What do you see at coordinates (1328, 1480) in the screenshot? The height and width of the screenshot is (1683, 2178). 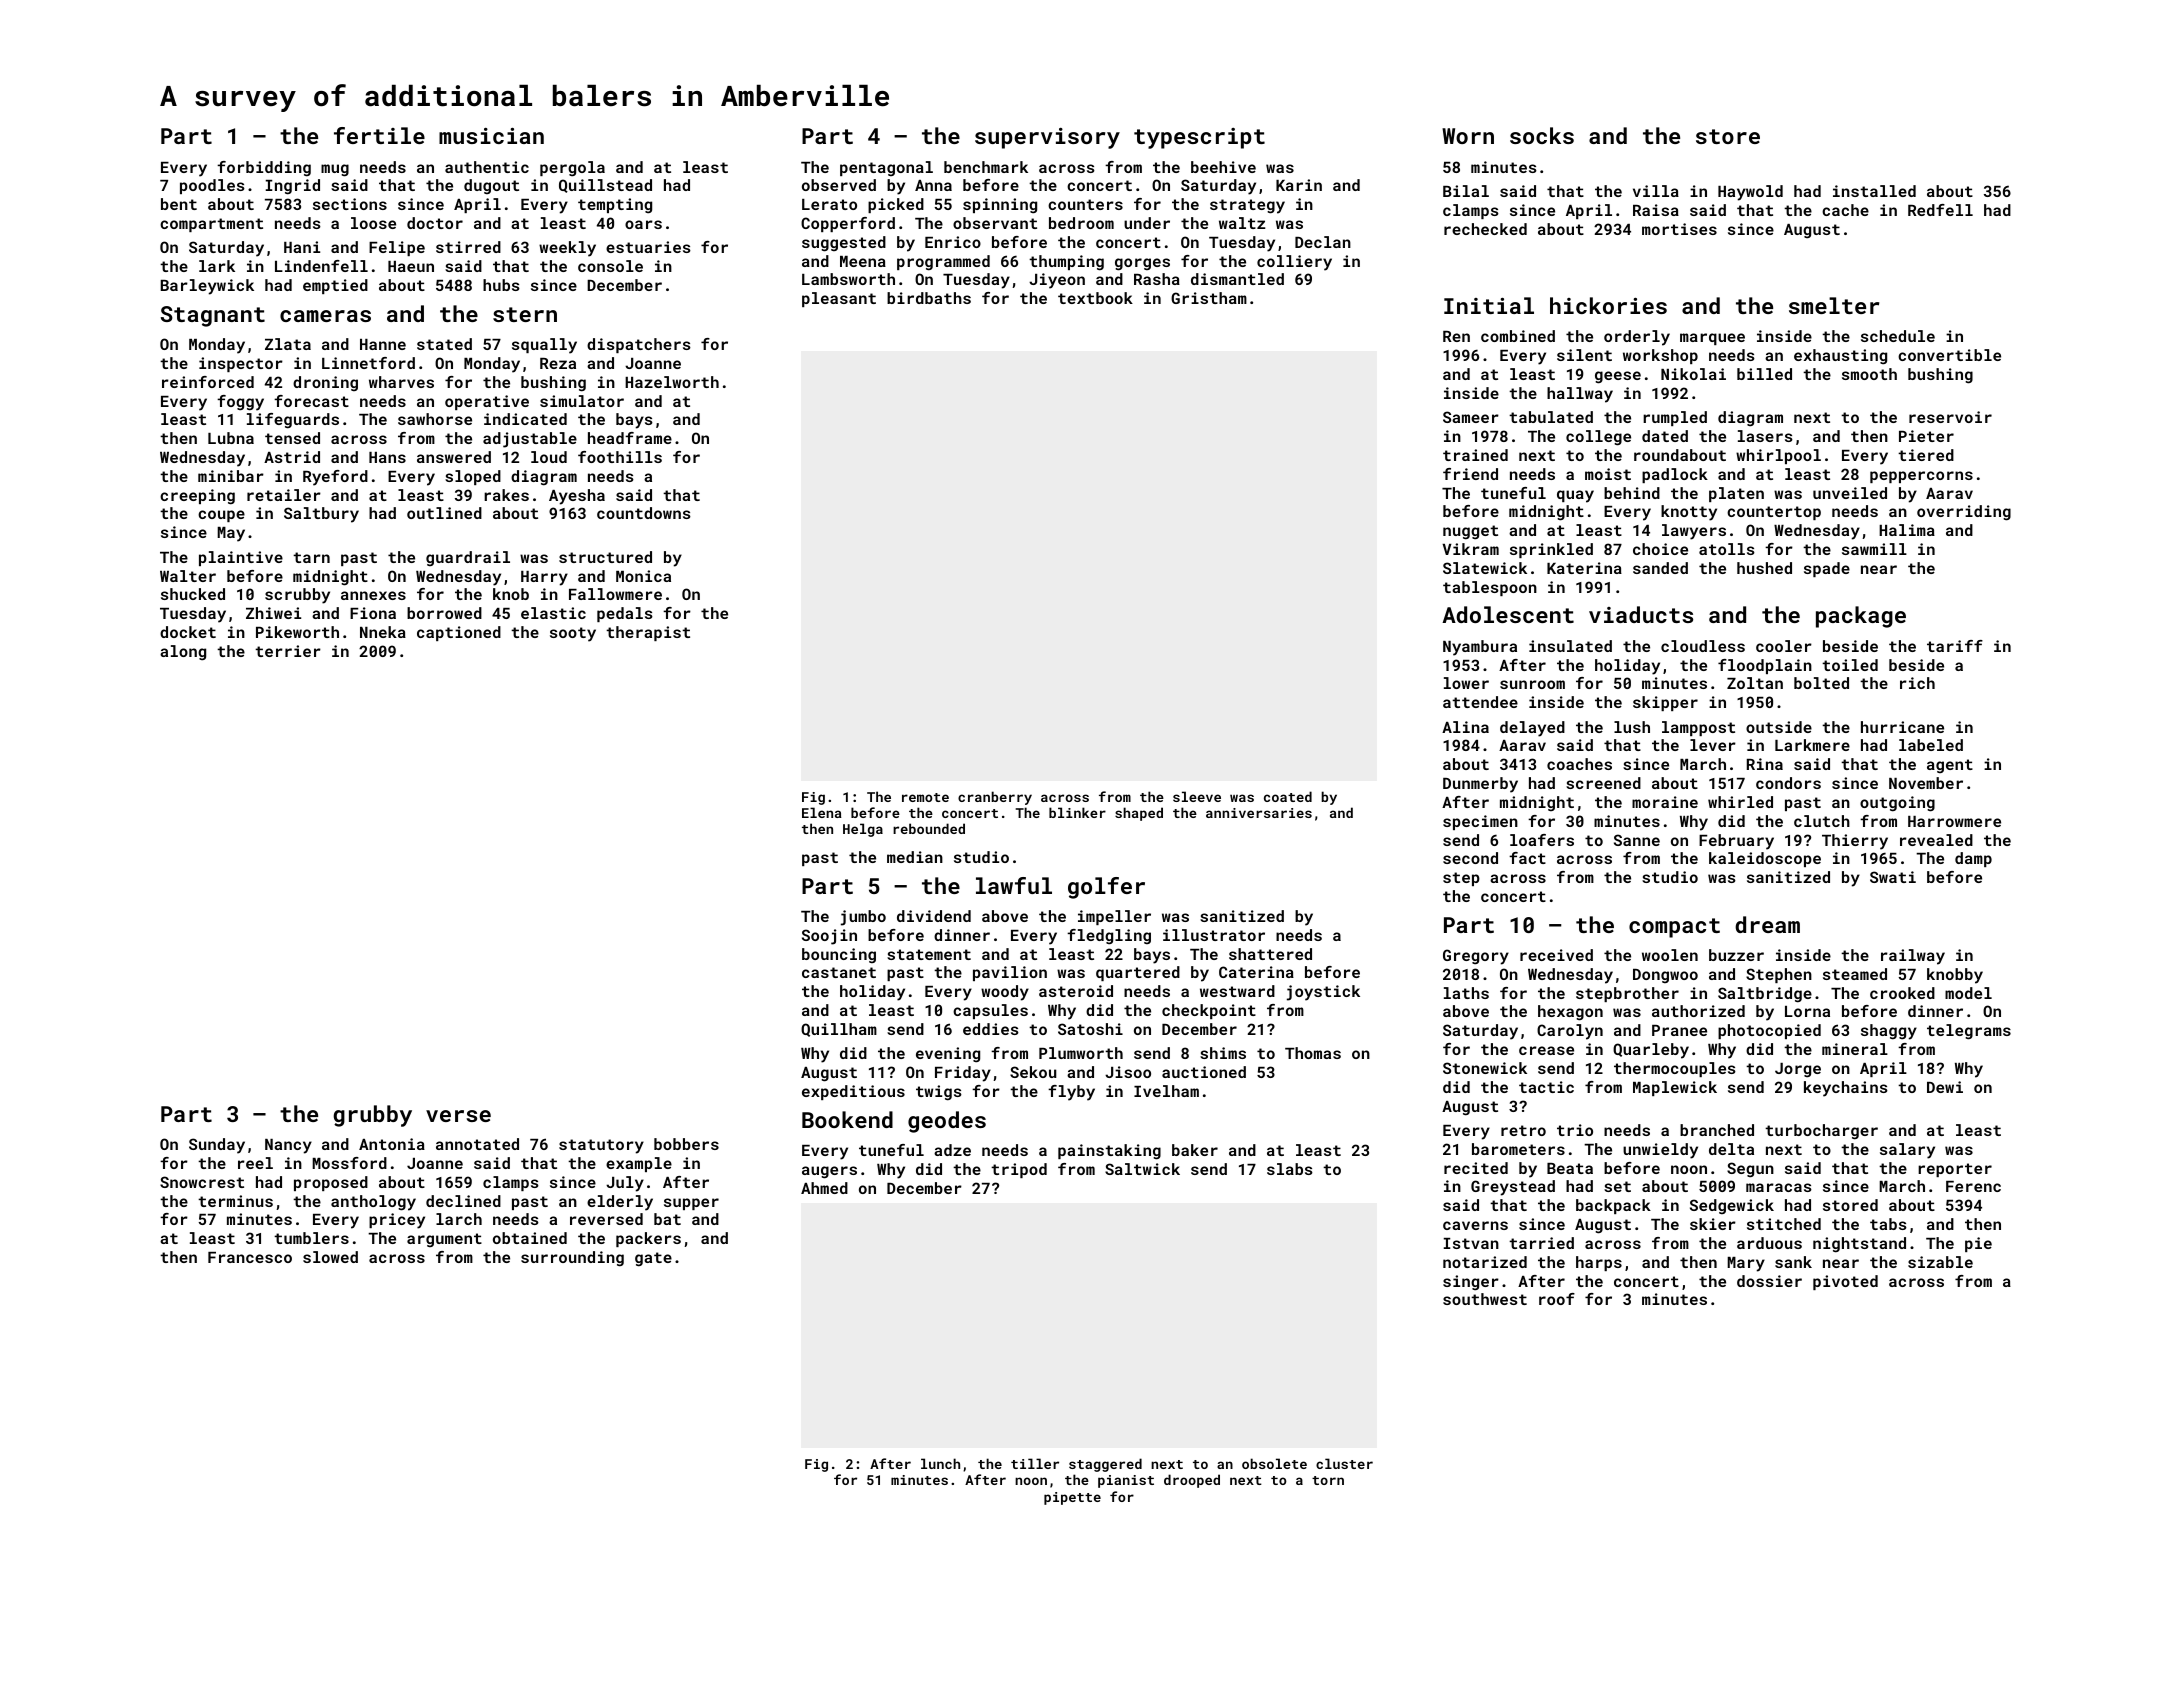 I see `torn` at bounding box center [1328, 1480].
